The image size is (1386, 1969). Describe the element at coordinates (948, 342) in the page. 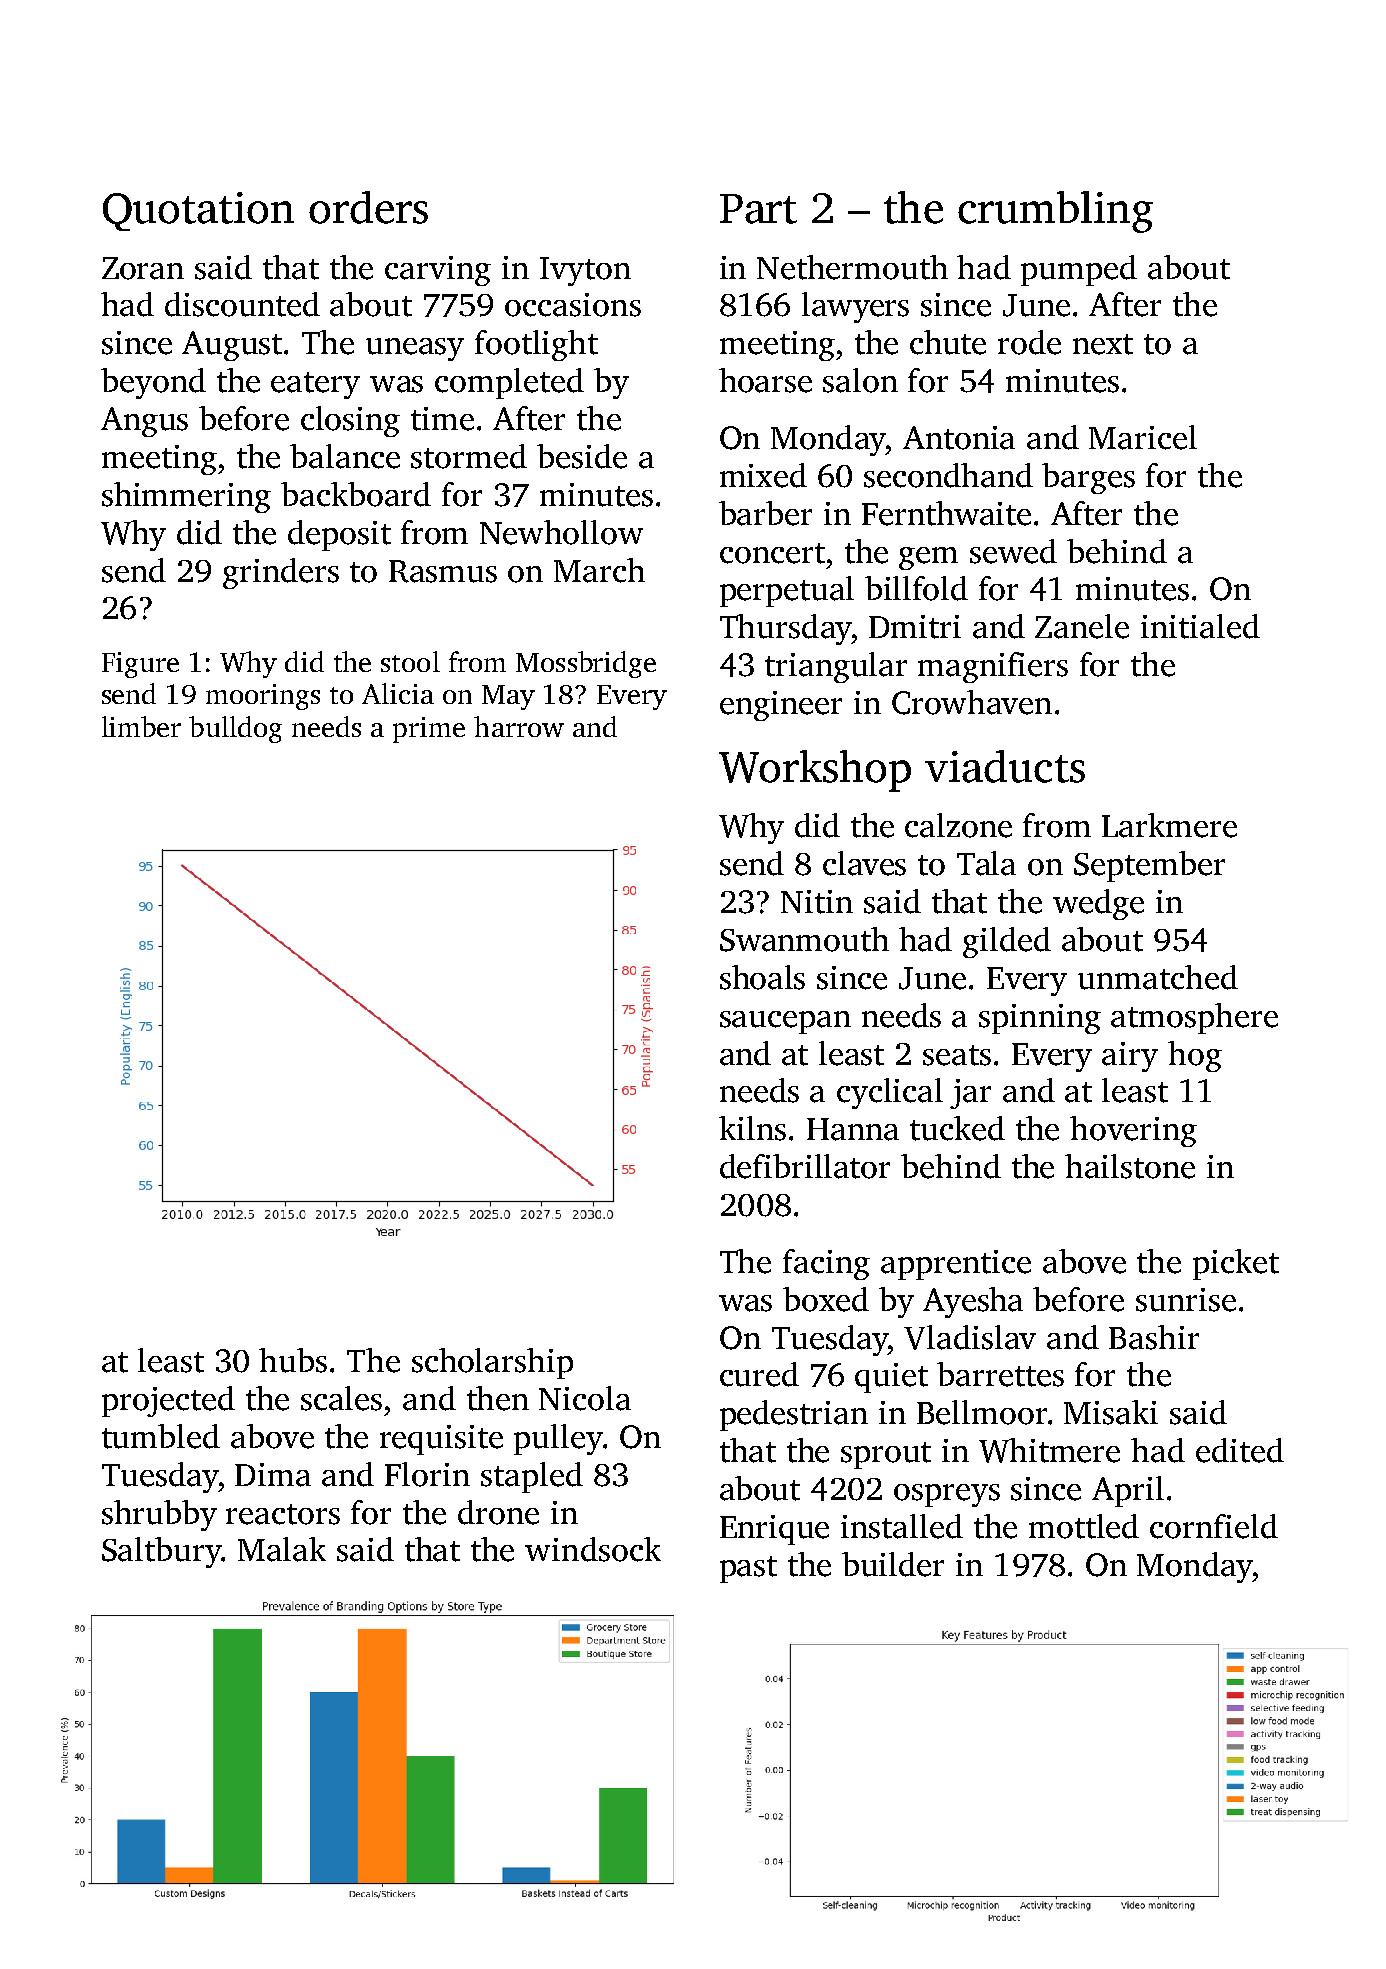

I see `chute` at that location.
